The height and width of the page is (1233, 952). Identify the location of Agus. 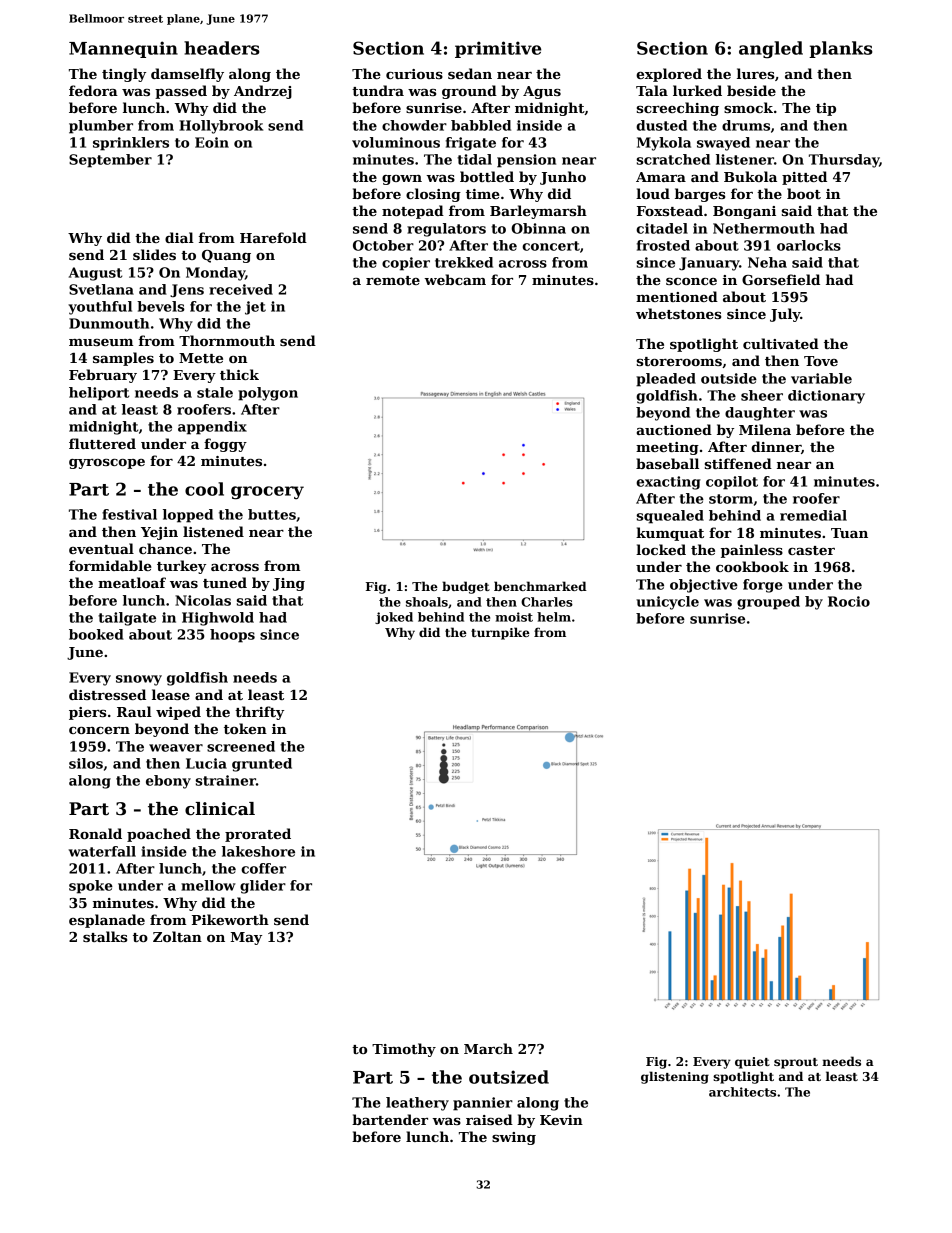
(542, 92).
